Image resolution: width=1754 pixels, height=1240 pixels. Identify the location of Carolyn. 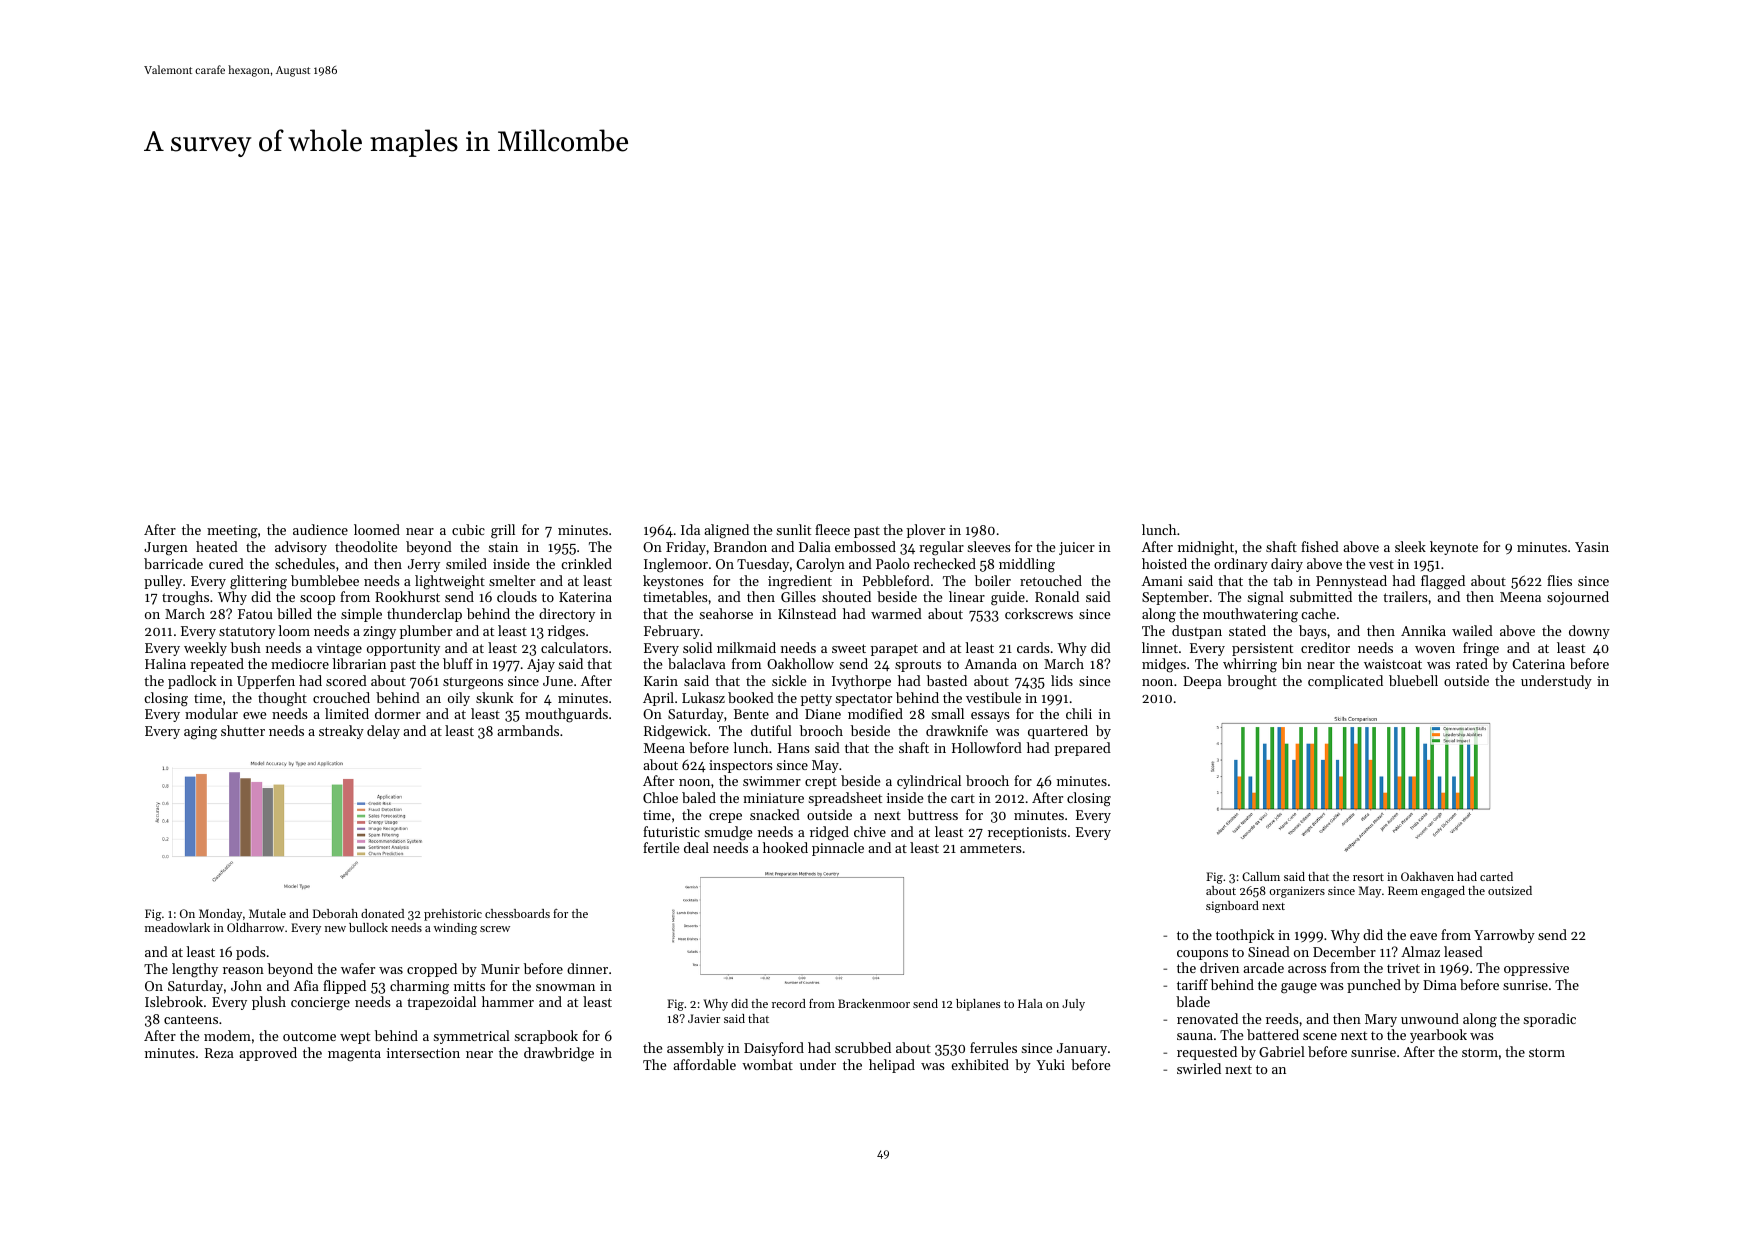
(820, 565).
